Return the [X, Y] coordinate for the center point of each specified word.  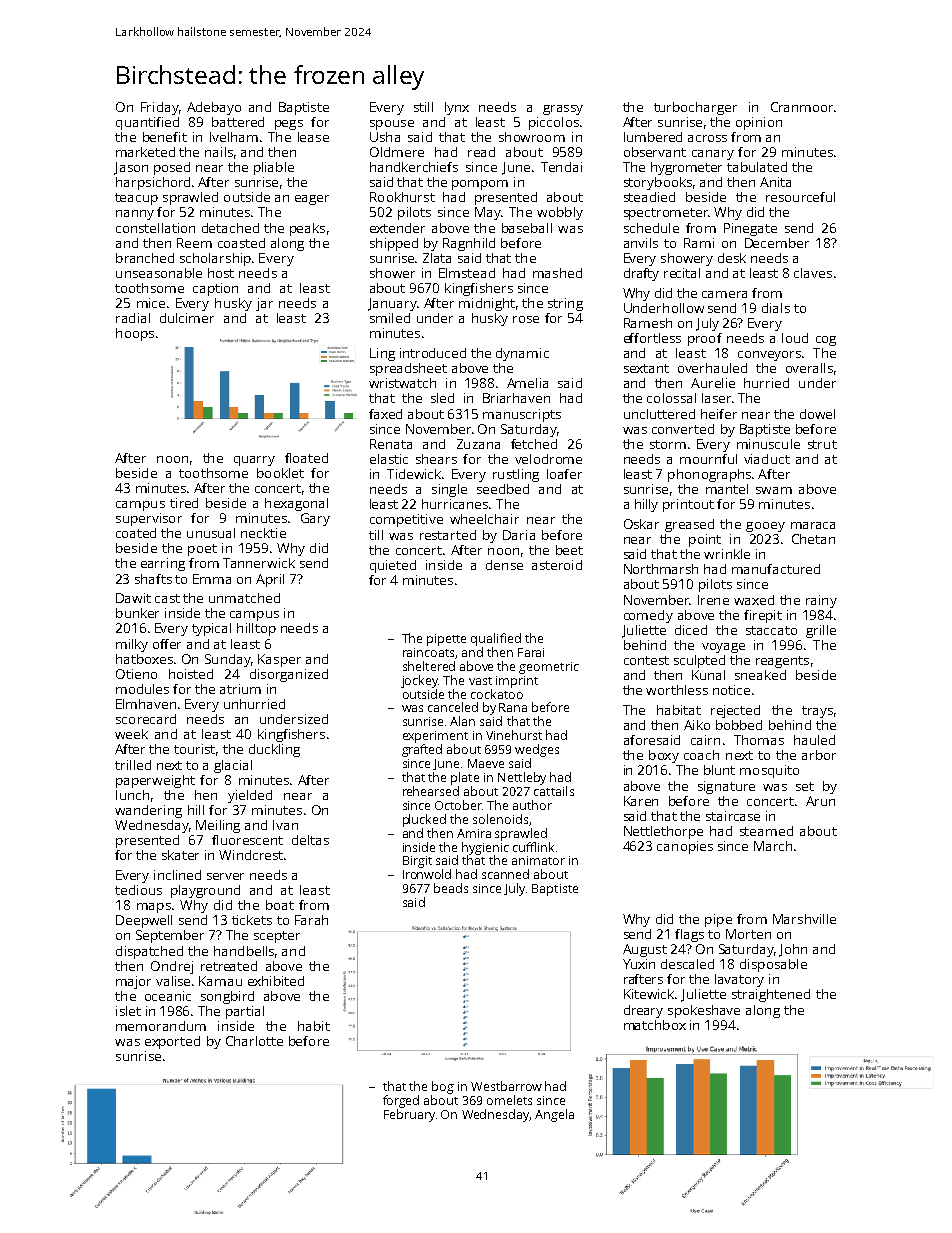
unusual [211, 533]
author [532, 805]
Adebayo [214, 108]
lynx [457, 108]
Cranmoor [802, 107]
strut [822, 444]
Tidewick [414, 474]
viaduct [767, 459]
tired [184, 503]
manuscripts [522, 415]
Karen [641, 801]
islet [128, 1011]
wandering [148, 811]
